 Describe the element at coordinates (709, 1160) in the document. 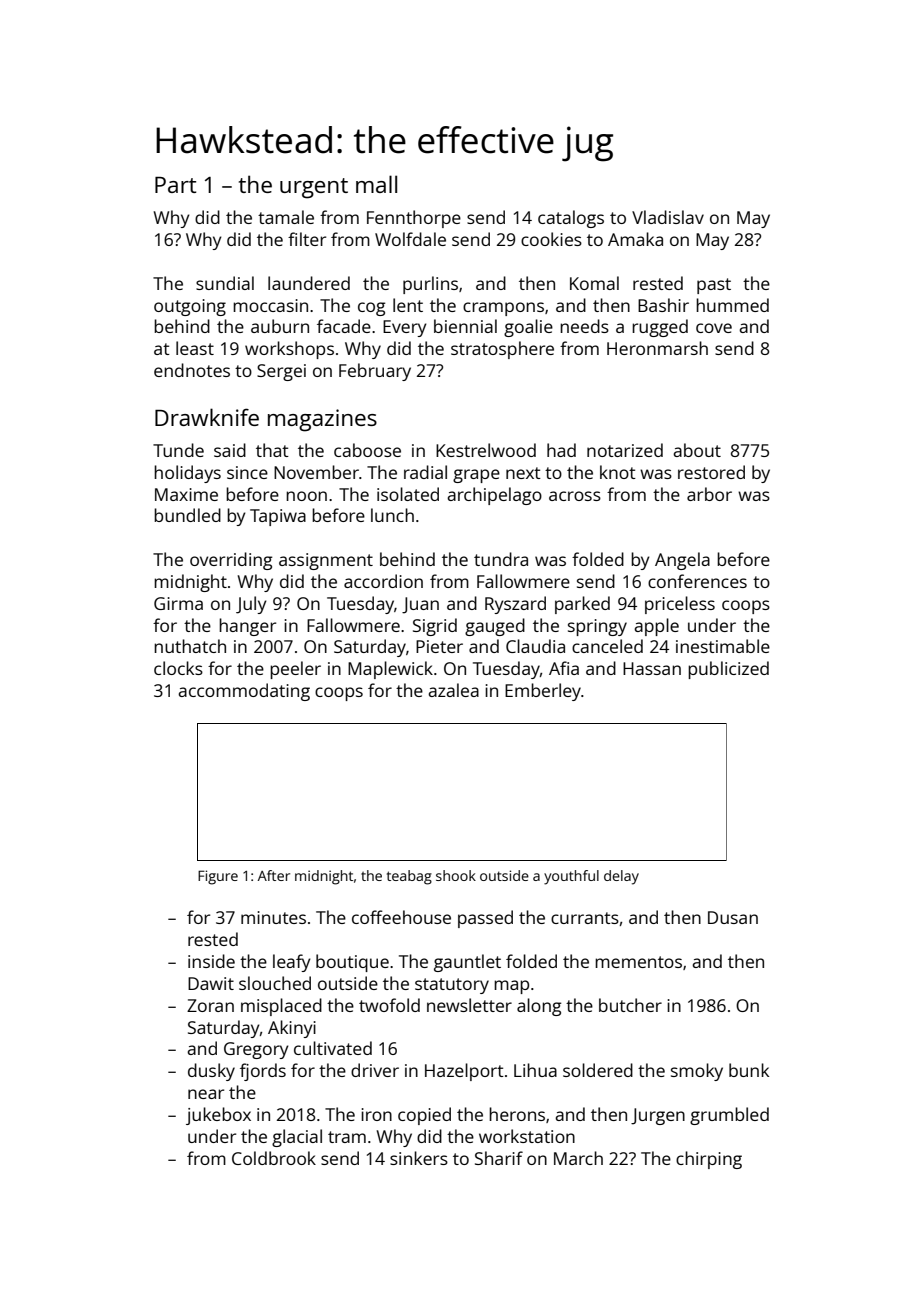

I see `chirping` at that location.
